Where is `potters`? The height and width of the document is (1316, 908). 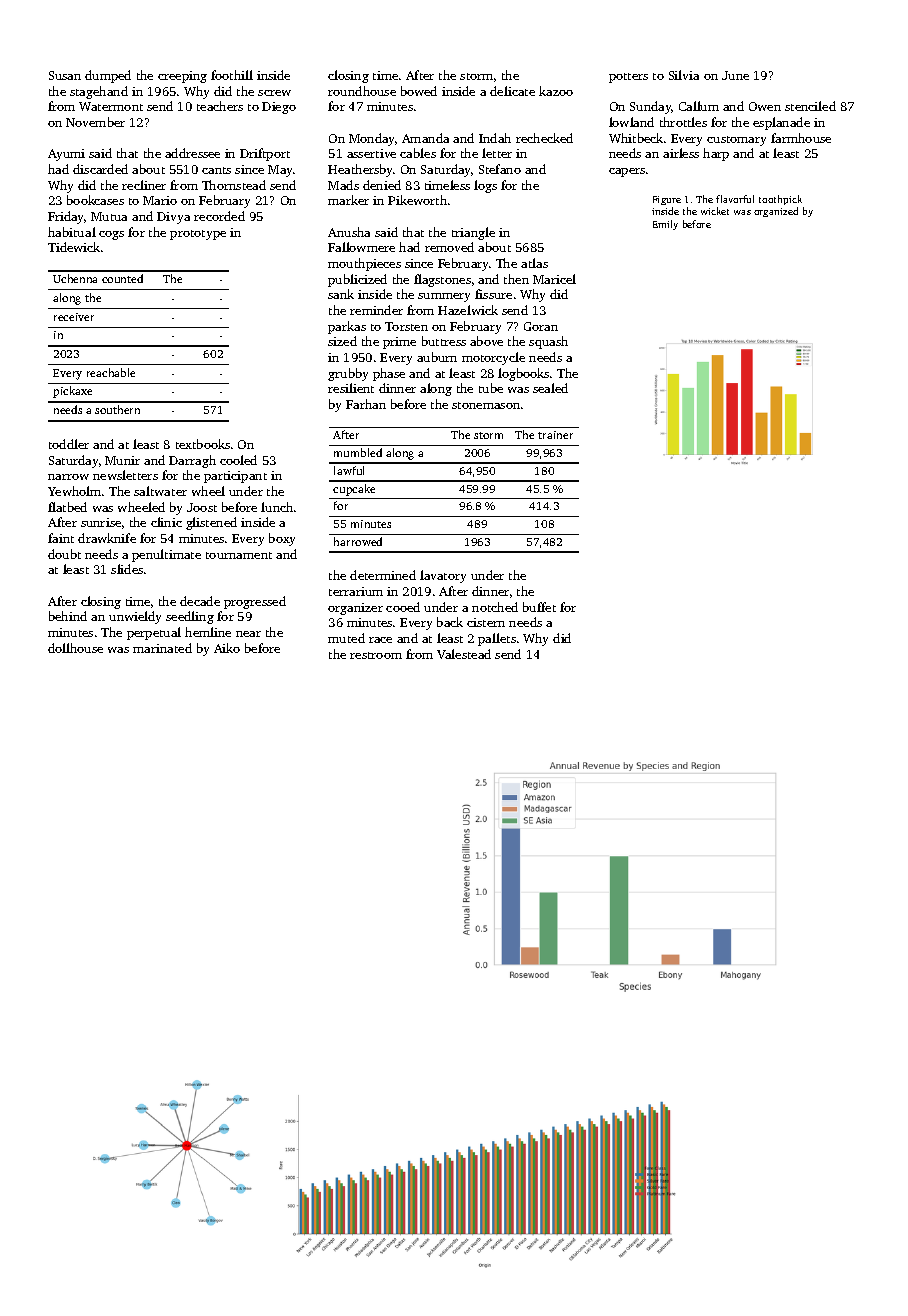
potters is located at coordinates (628, 78).
